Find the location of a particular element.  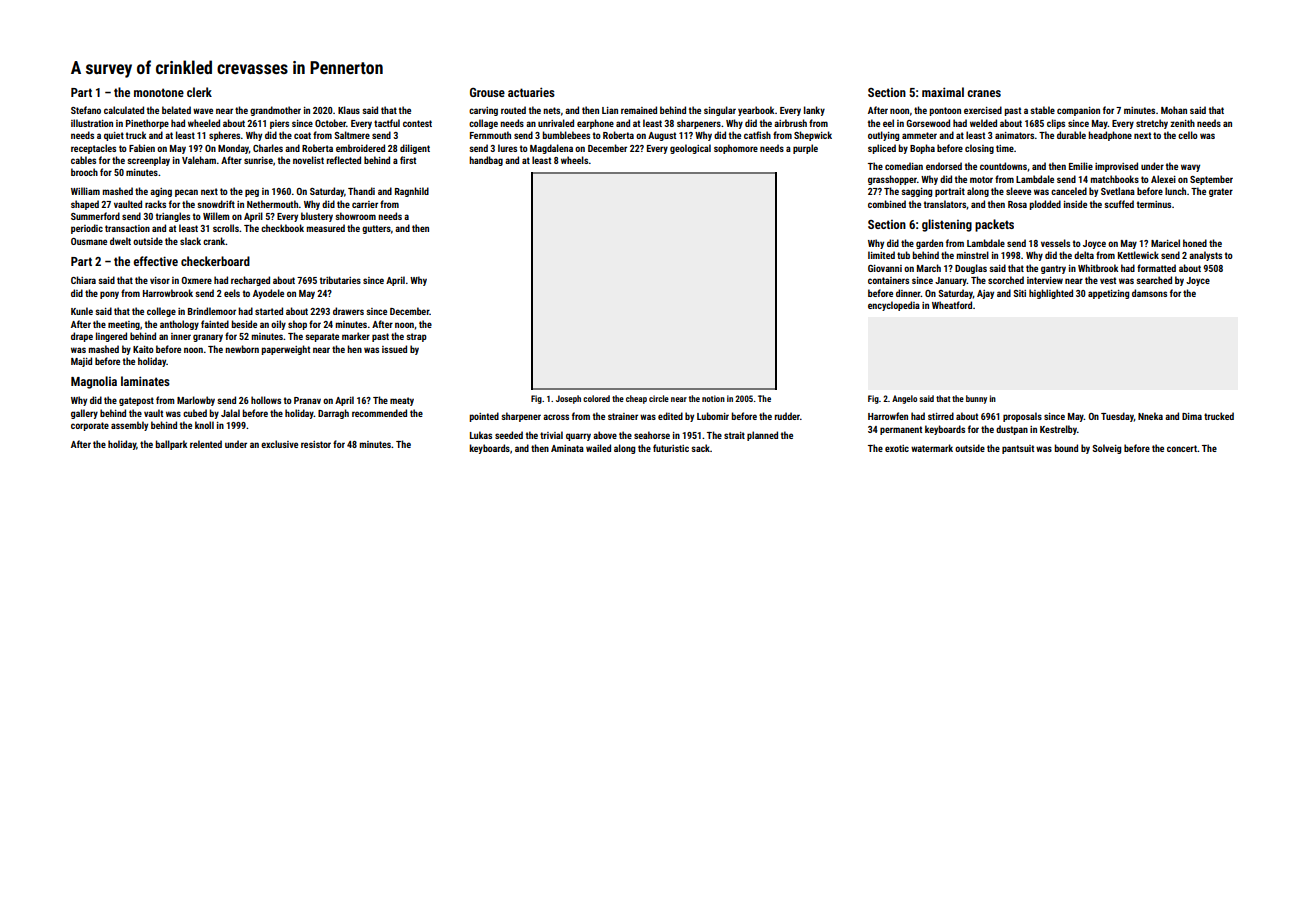

limited is located at coordinates (881, 255).
